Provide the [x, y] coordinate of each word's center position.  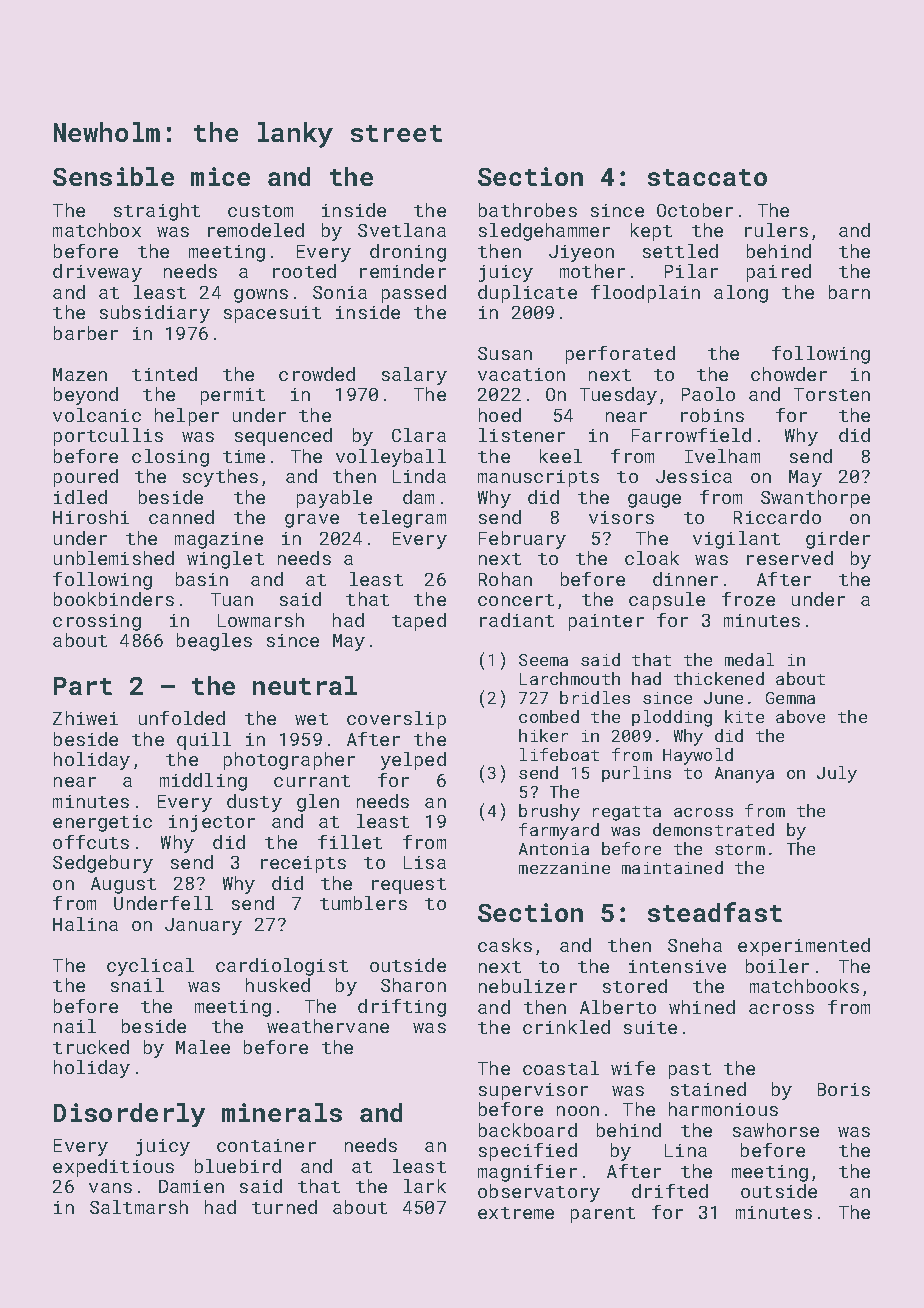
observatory [539, 1193]
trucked [91, 1047]
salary [414, 376]
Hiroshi [91, 517]
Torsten [832, 394]
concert [516, 600]
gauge [654, 501]
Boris [844, 1089]
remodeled [256, 230]
